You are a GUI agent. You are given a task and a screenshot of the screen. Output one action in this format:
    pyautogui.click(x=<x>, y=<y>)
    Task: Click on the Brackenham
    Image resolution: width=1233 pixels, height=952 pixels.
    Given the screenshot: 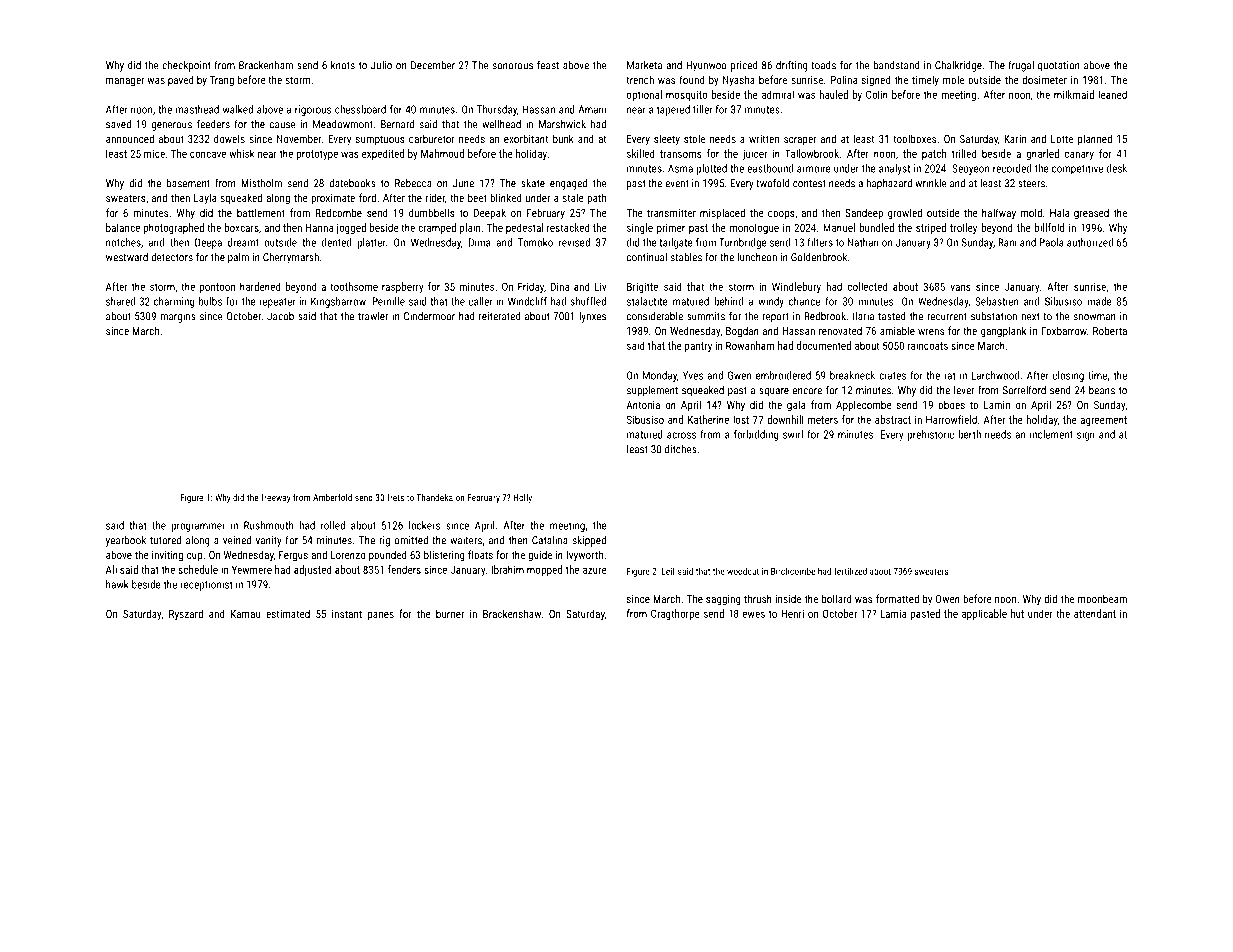 What is the action you would take?
    pyautogui.click(x=266, y=65)
